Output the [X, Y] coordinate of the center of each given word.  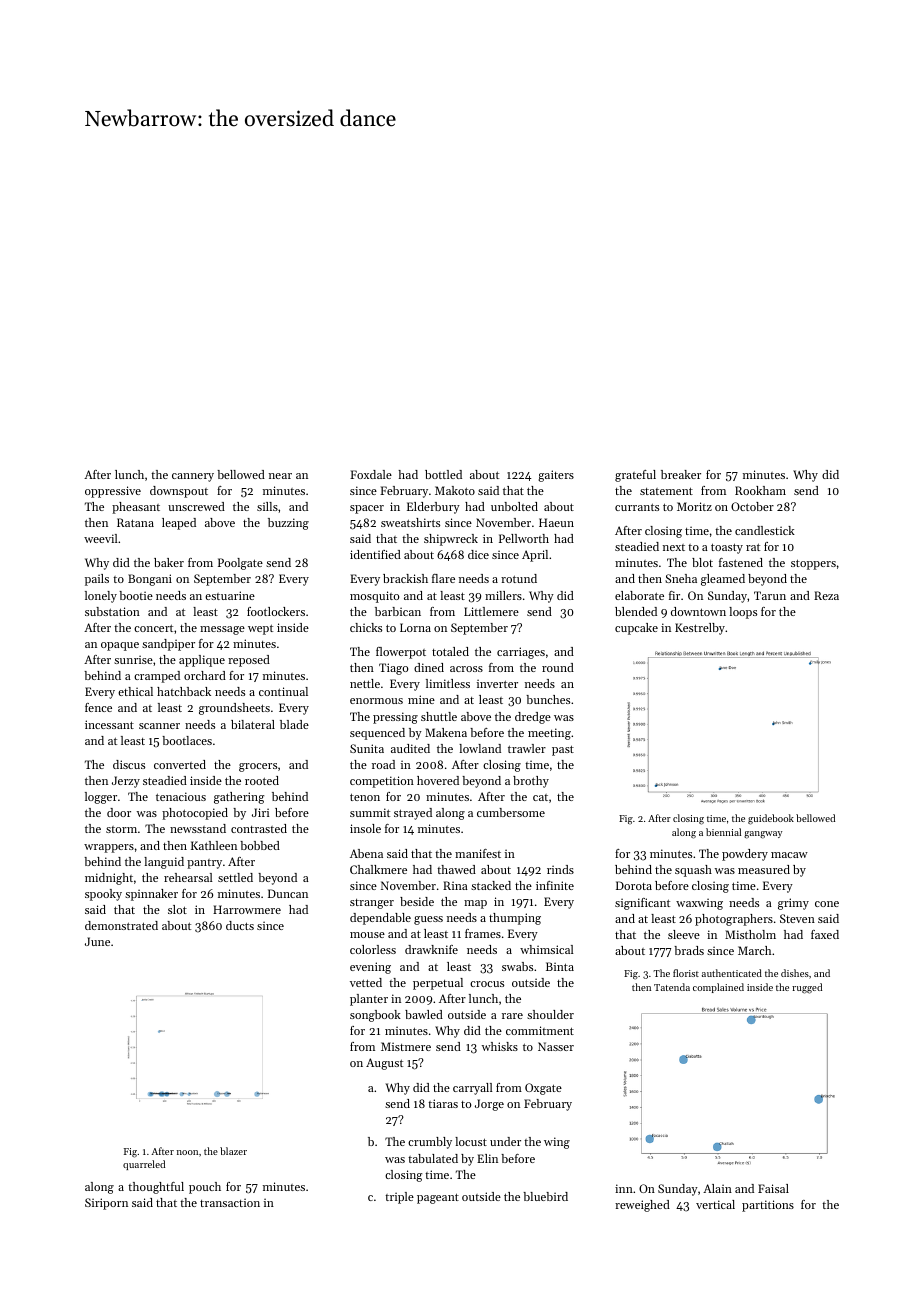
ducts [240, 925]
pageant [438, 1198]
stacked [491, 885]
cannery [193, 477]
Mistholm [750, 934]
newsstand [198, 828]
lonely [101, 597]
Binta [560, 966]
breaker [681, 474]
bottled [443, 474]
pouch [205, 1188]
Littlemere [491, 611]
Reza [826, 595]
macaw [789, 855]
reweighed [642, 1206]
